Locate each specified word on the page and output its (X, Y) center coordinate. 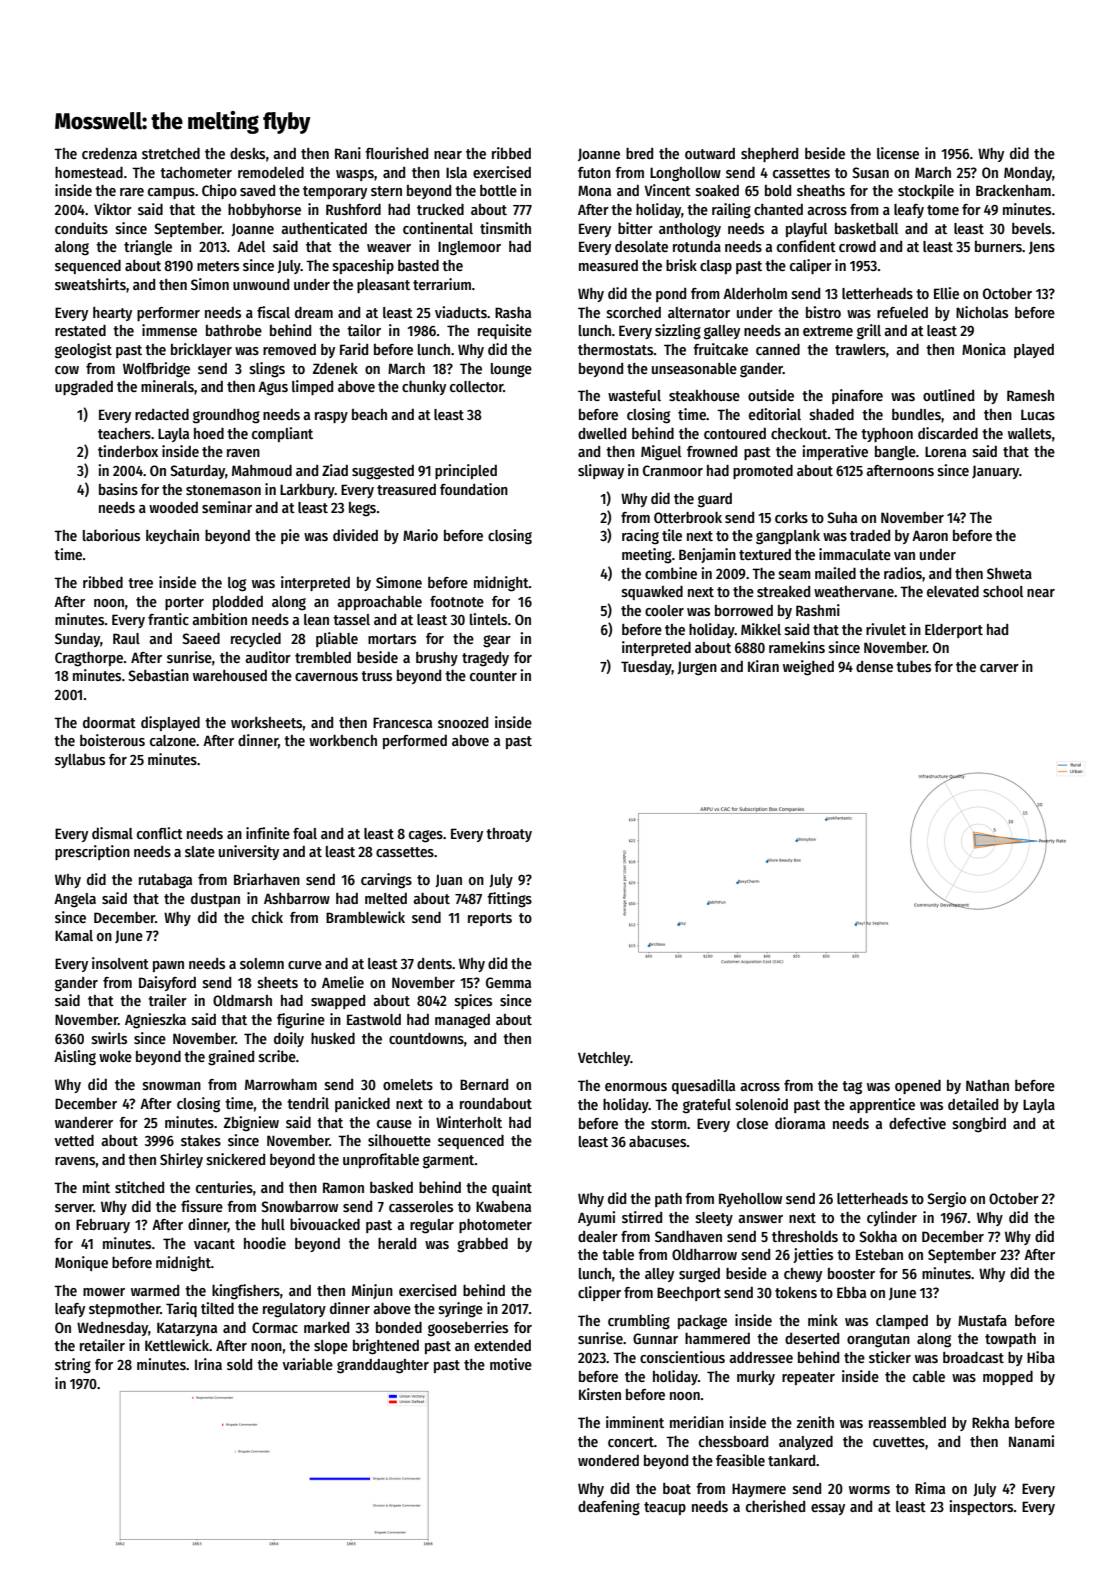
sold (239, 1364)
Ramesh (1030, 395)
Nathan (987, 1085)
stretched (171, 153)
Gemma (508, 982)
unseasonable (694, 368)
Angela (75, 900)
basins (118, 489)
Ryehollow (750, 1200)
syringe (461, 1310)
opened (918, 1087)
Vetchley (604, 1059)
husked (333, 1038)
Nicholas (982, 312)
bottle (498, 190)
